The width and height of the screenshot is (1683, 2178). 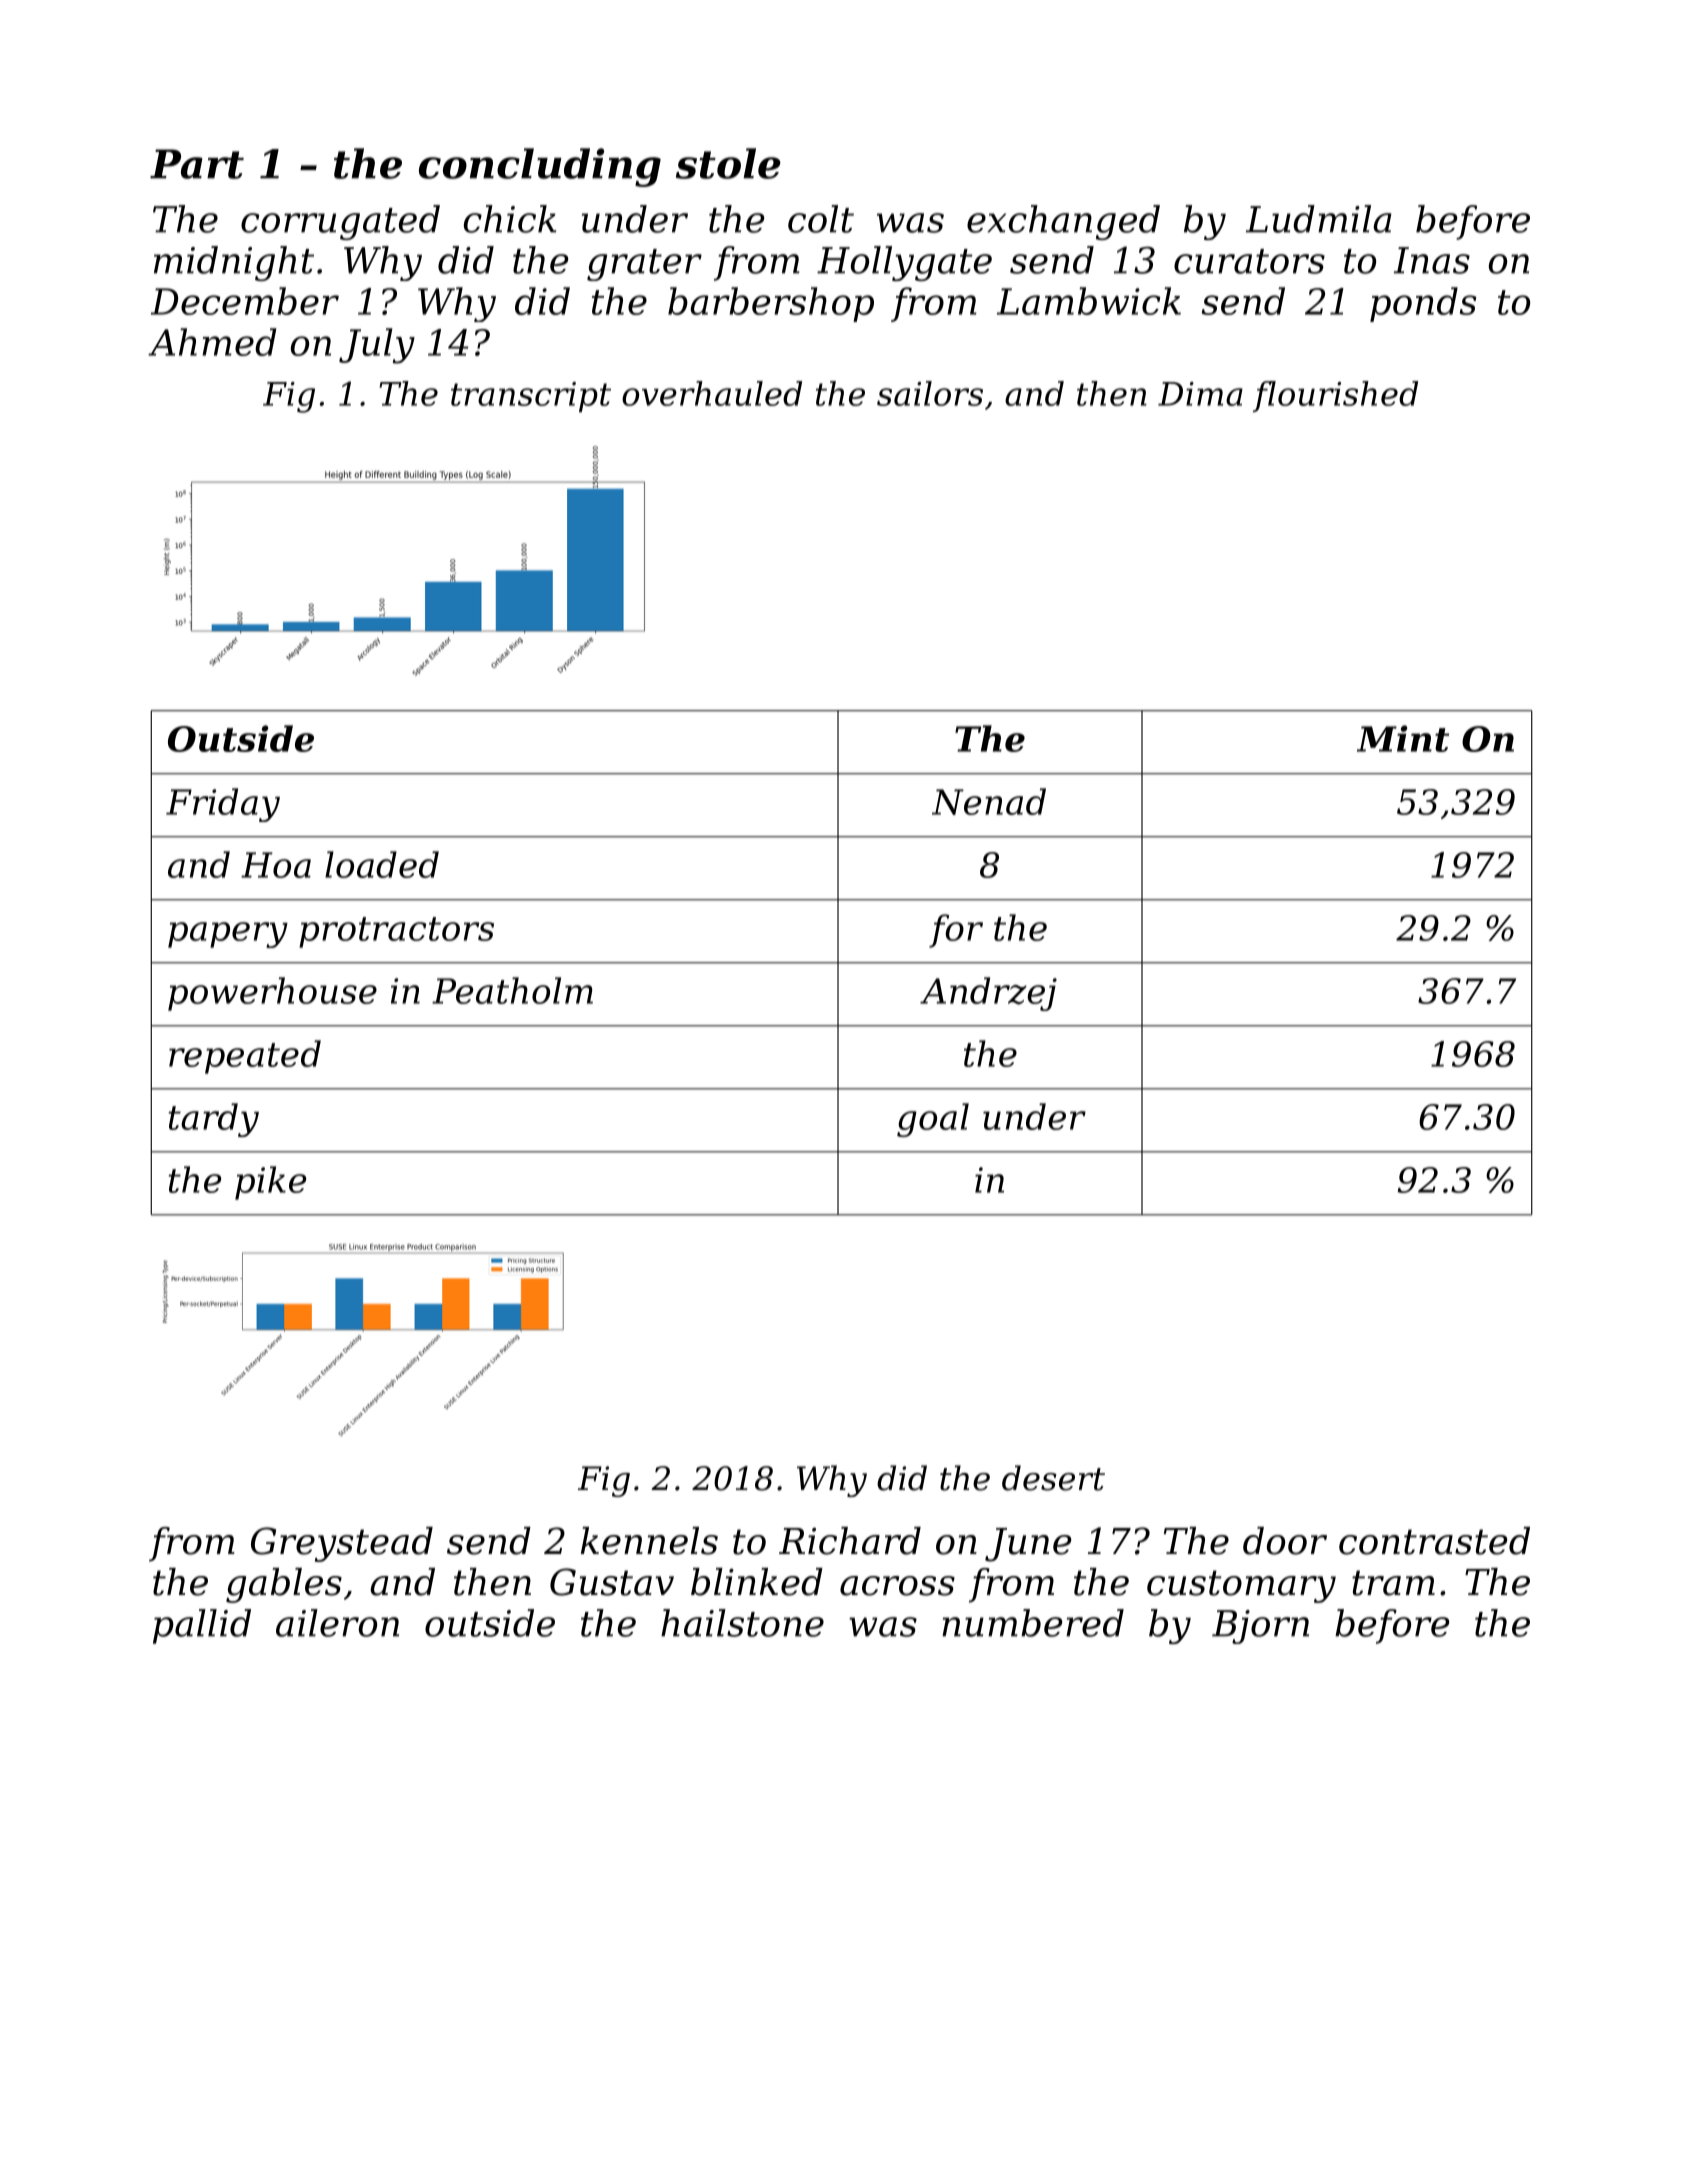 I want to click on goal, so click(x=933, y=1120).
